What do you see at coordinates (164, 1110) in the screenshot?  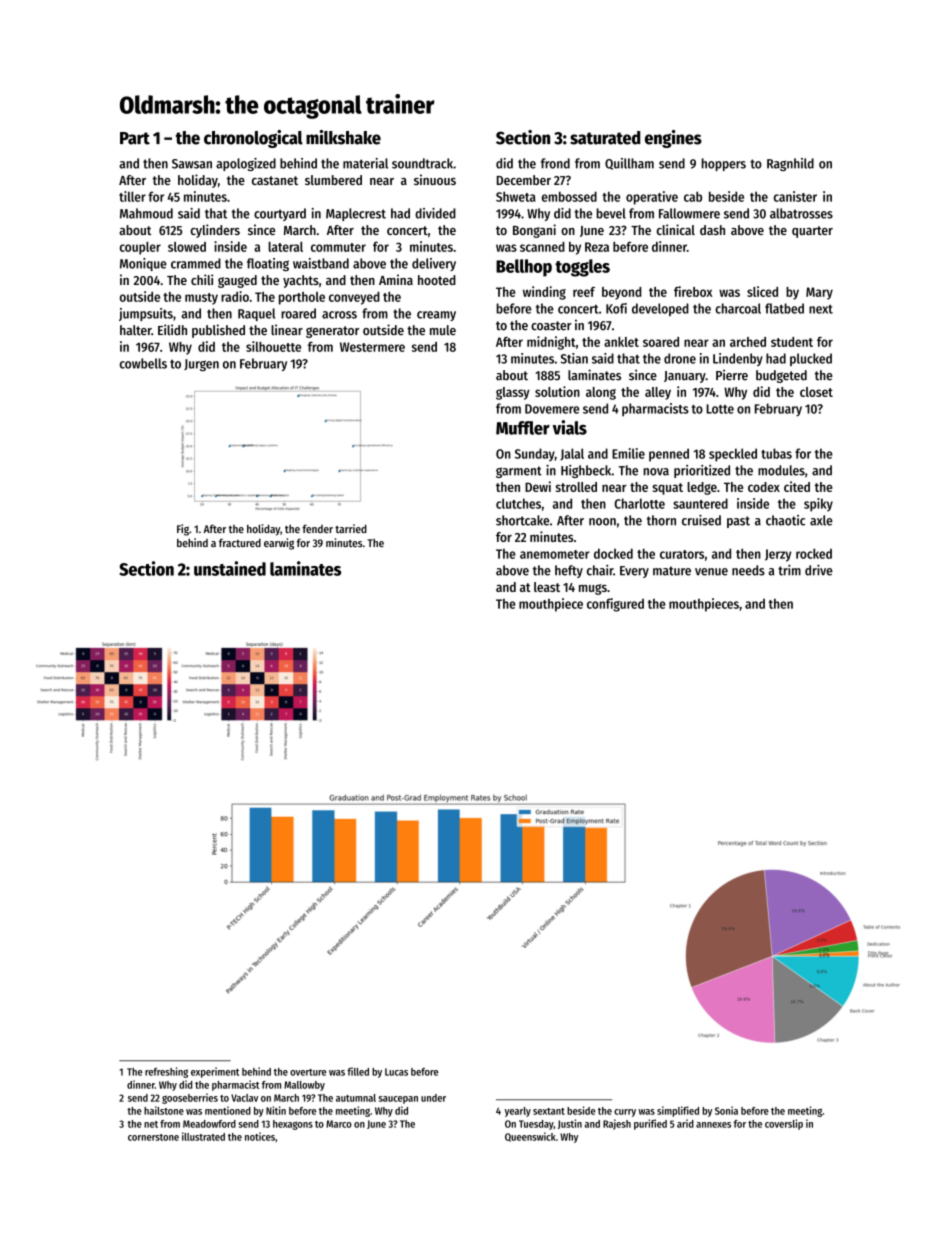 I see `hailstone` at bounding box center [164, 1110].
